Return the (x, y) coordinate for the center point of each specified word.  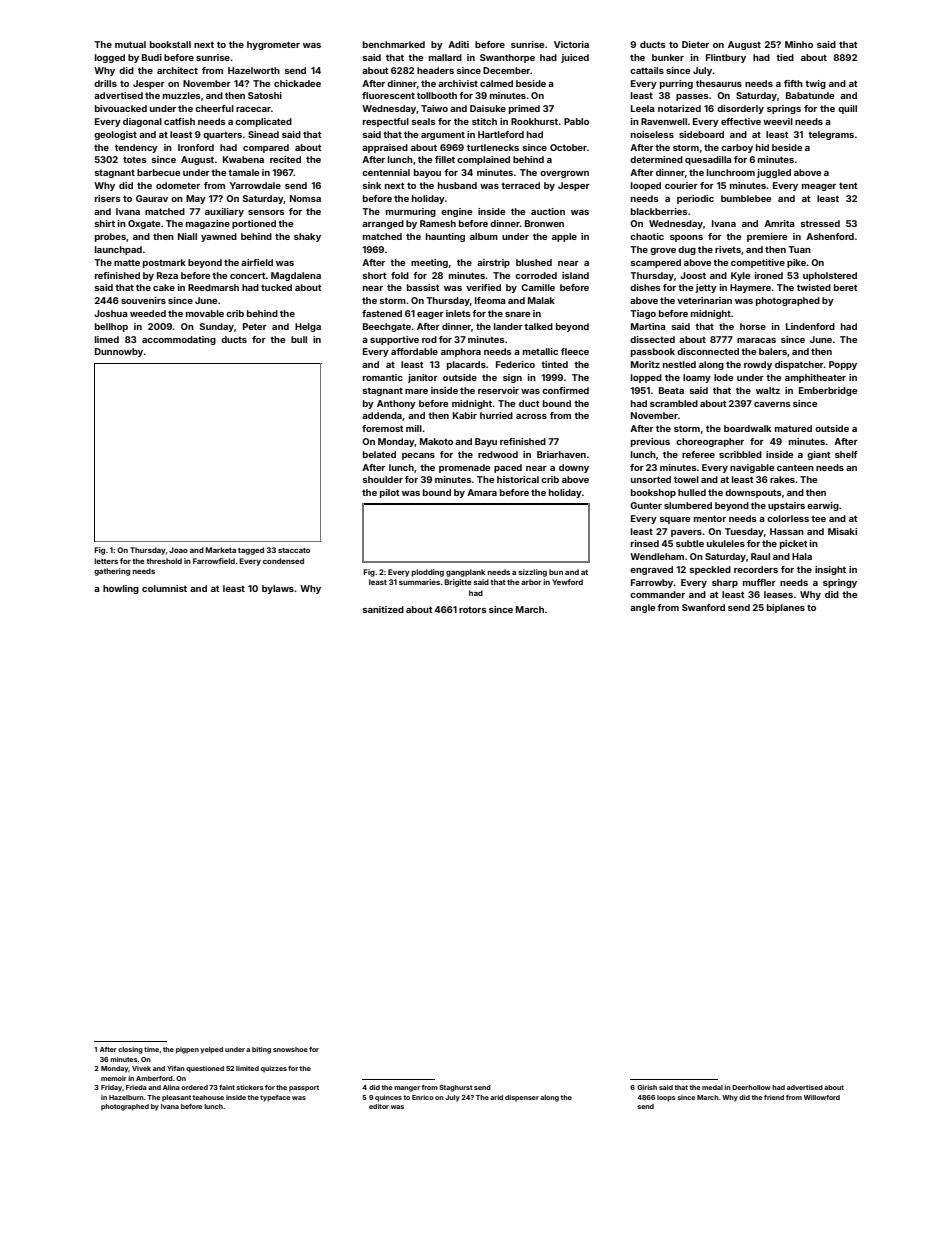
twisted (814, 287)
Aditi (458, 44)
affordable (414, 351)
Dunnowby (119, 352)
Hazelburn (126, 1097)
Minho (799, 44)
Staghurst (456, 1088)
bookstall (170, 44)
